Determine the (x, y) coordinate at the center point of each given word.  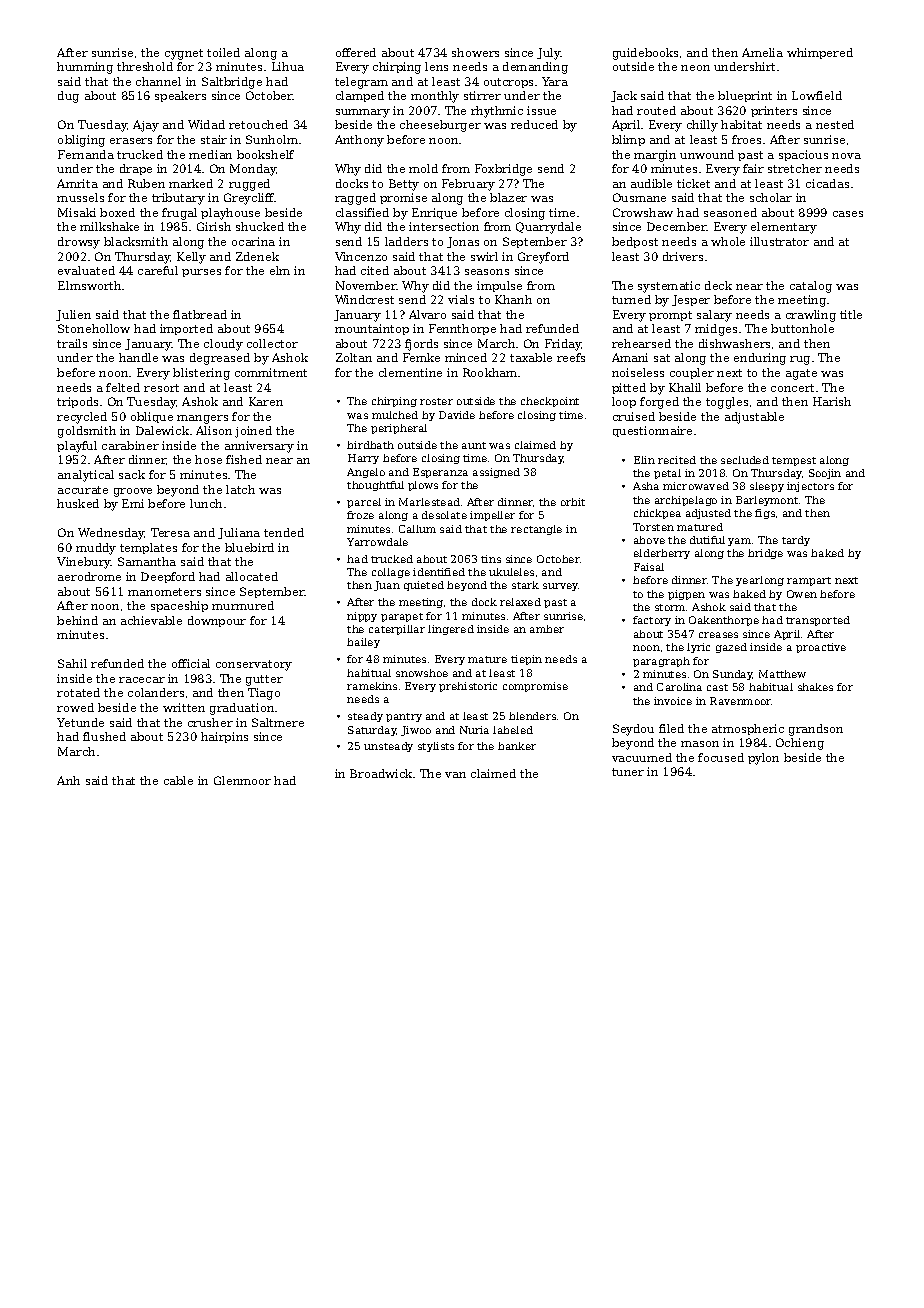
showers (475, 52)
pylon (763, 759)
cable (178, 780)
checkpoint (550, 402)
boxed (117, 212)
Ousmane (639, 197)
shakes (815, 687)
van (455, 775)
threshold (145, 66)
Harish (832, 401)
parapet (402, 617)
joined (253, 432)
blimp (628, 140)
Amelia (762, 52)
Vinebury (84, 563)
